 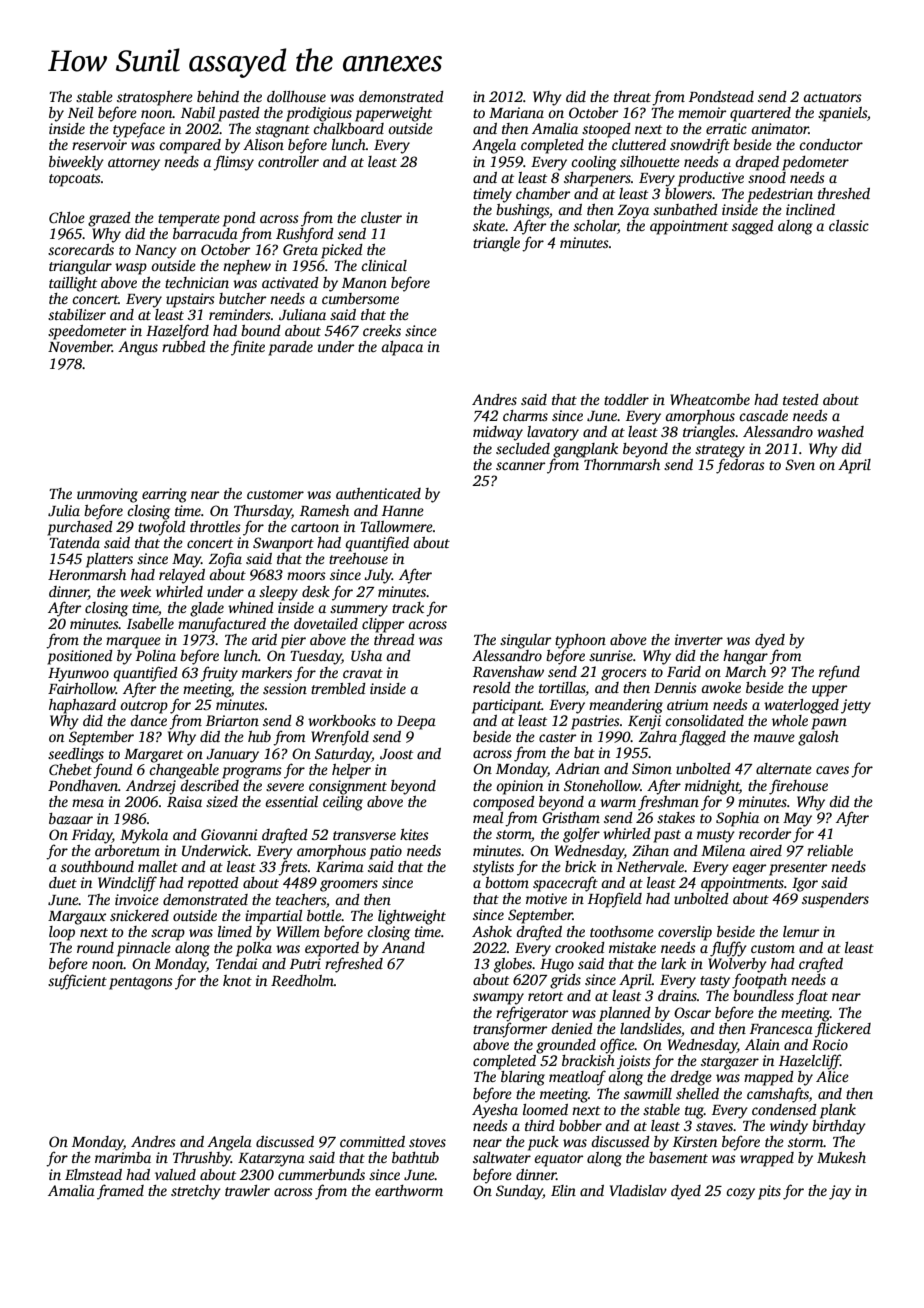 What do you see at coordinates (393, 114) in the screenshot?
I see `paperweight` at bounding box center [393, 114].
